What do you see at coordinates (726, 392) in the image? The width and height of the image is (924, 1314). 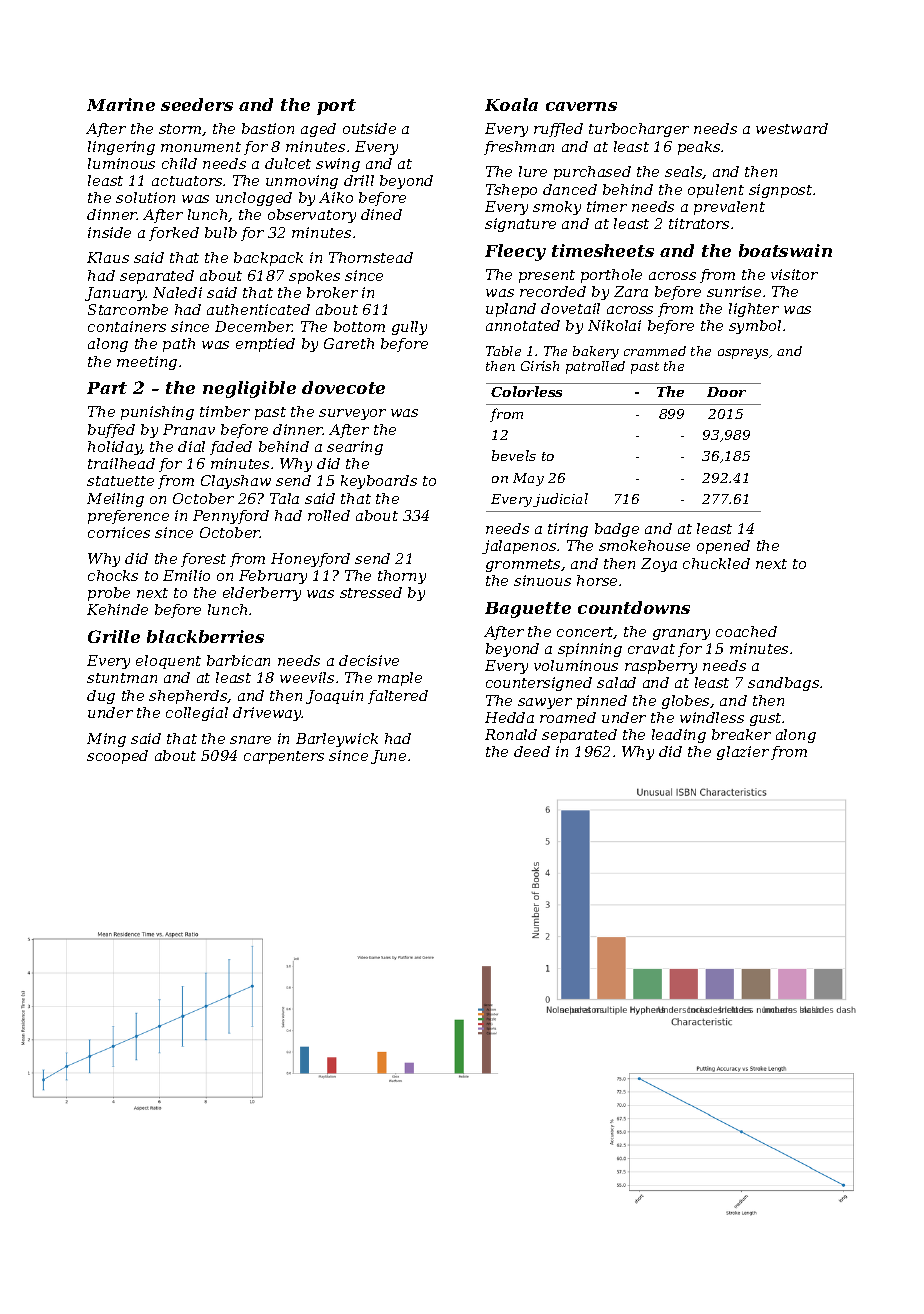 I see `Door` at bounding box center [726, 392].
